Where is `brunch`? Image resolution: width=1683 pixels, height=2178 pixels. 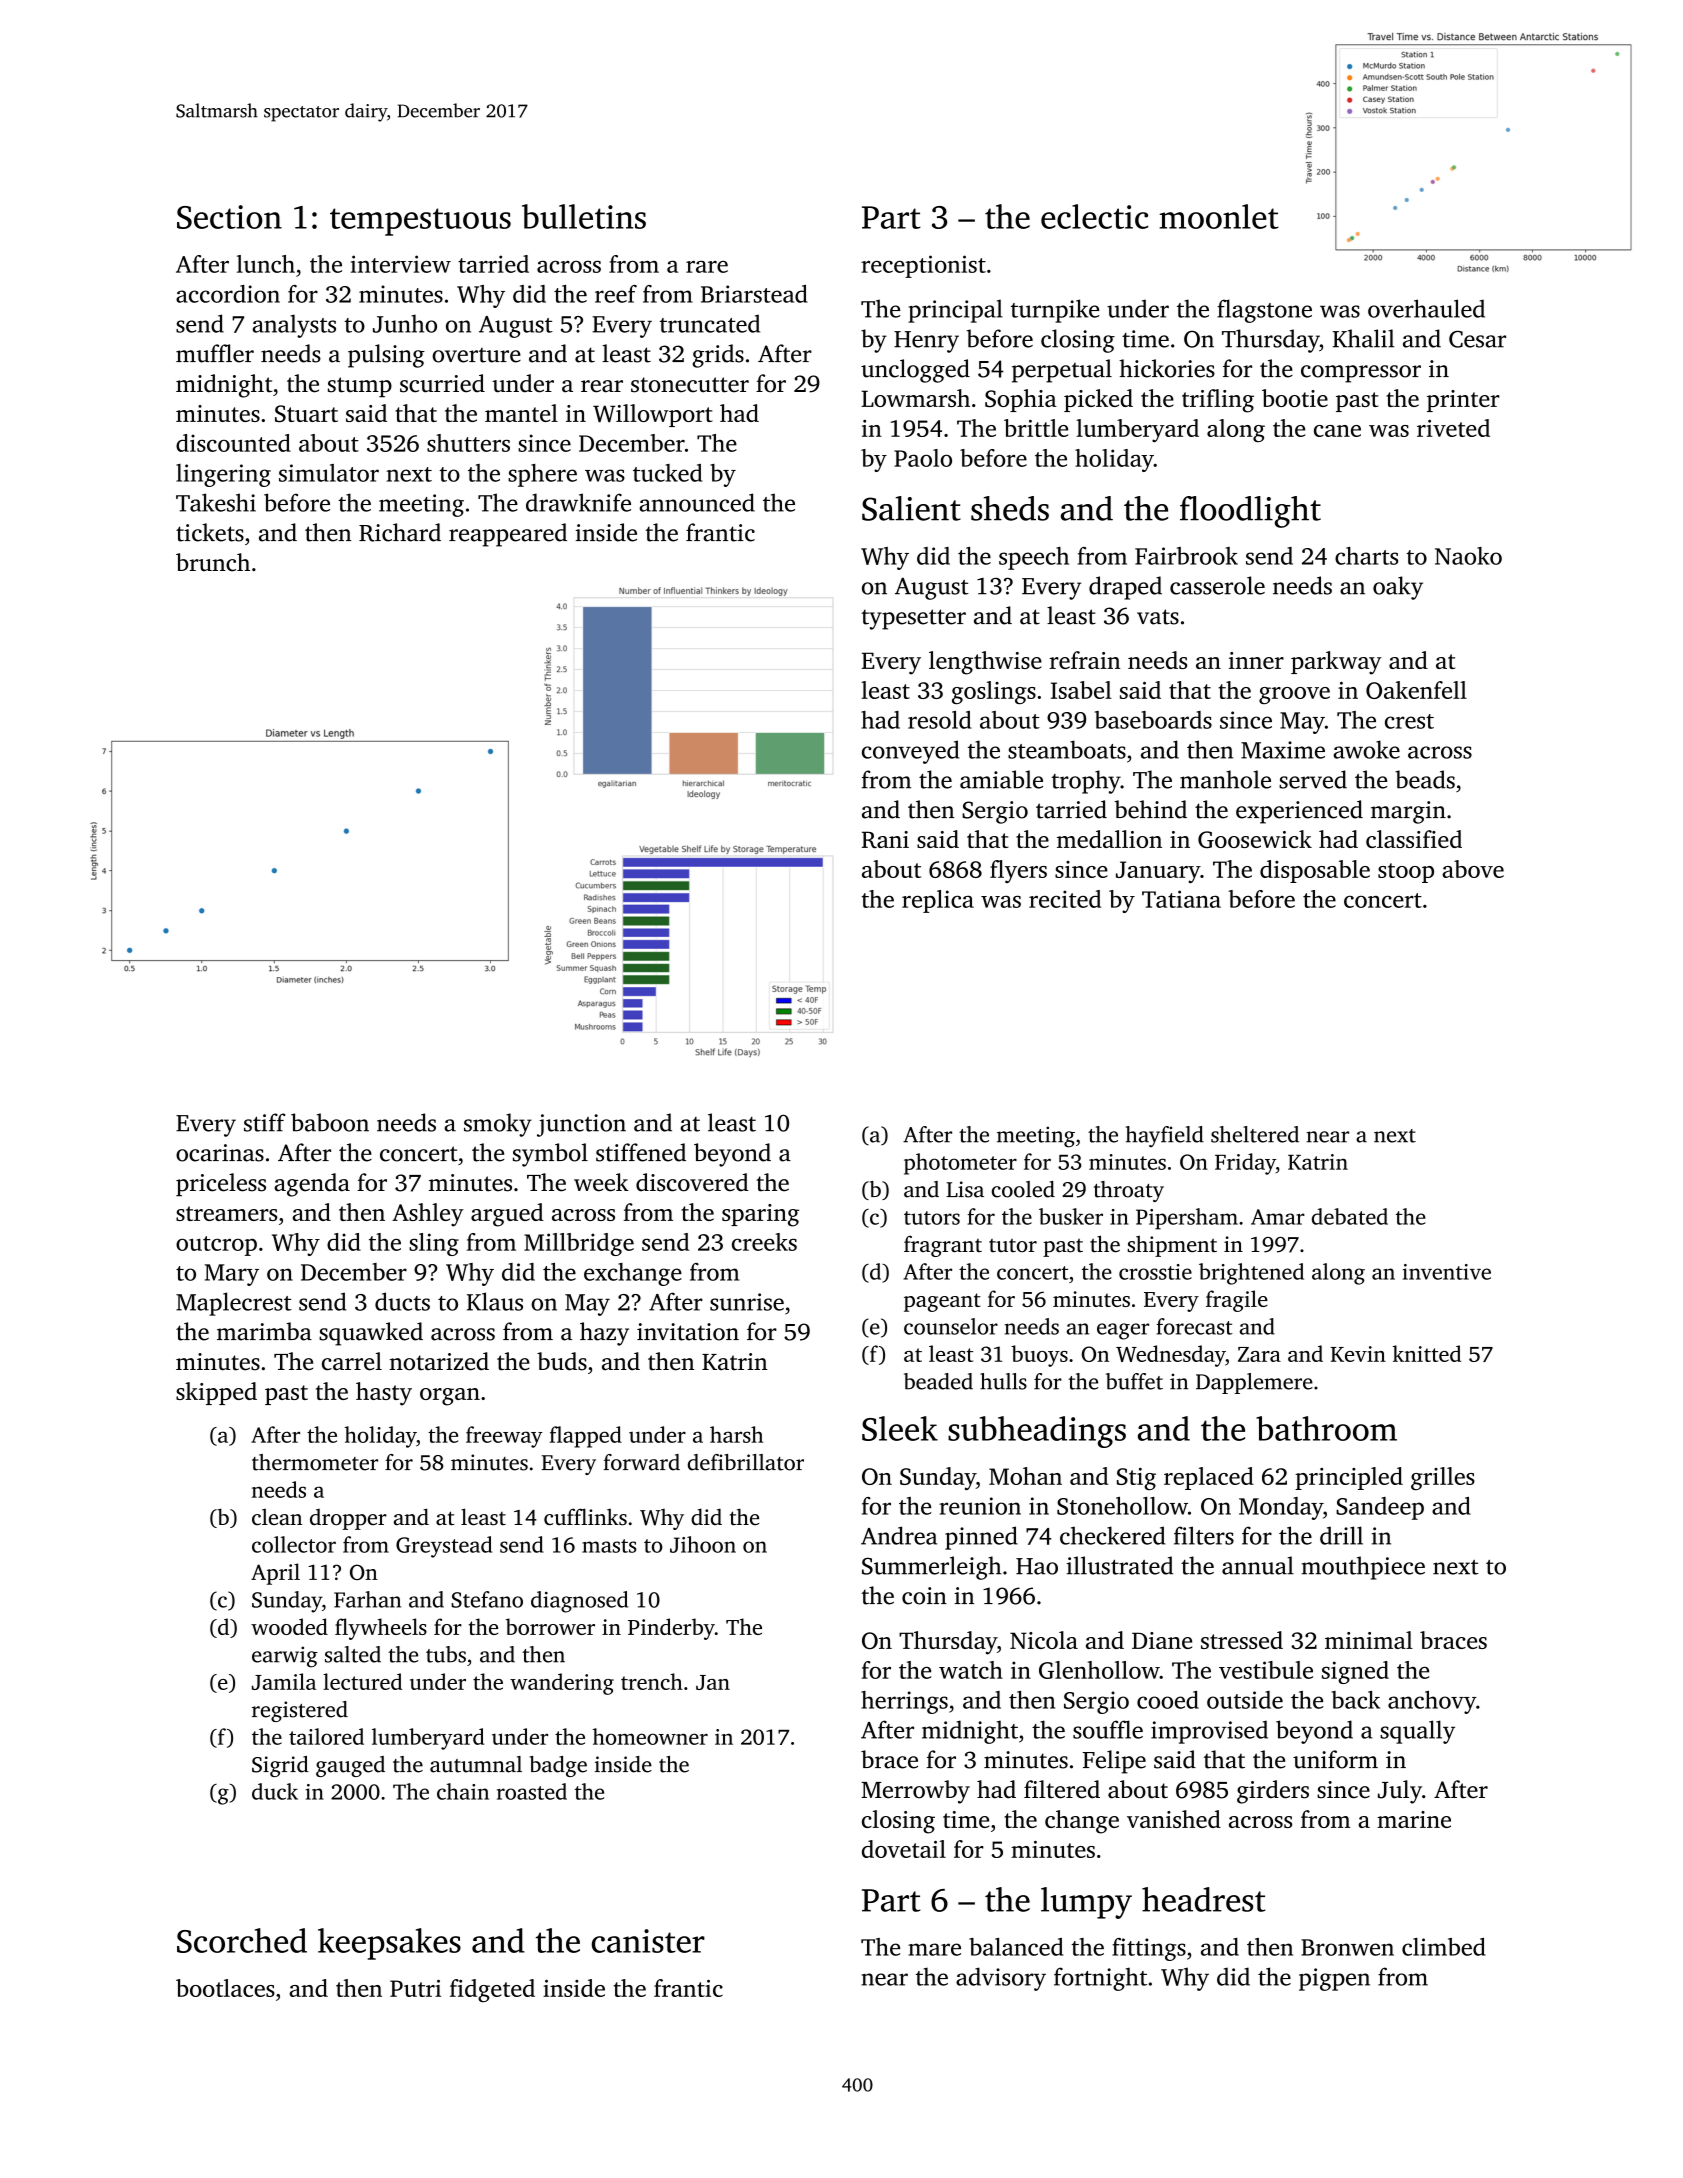
brunch is located at coordinates (213, 562).
